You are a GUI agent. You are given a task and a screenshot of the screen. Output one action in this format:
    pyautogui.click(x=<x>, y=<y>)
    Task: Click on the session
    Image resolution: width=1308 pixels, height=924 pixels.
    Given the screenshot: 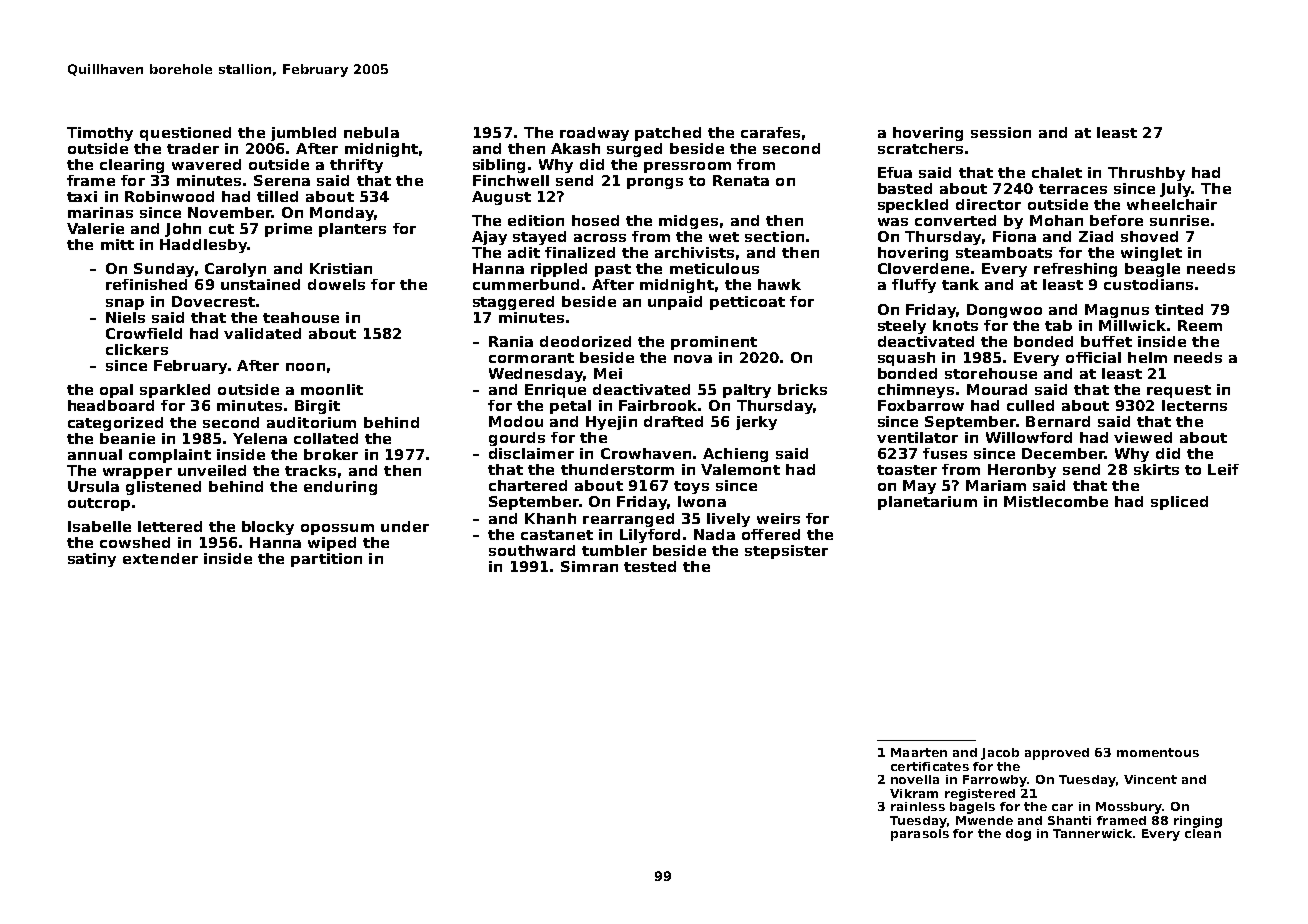 What is the action you would take?
    pyautogui.click(x=1001, y=132)
